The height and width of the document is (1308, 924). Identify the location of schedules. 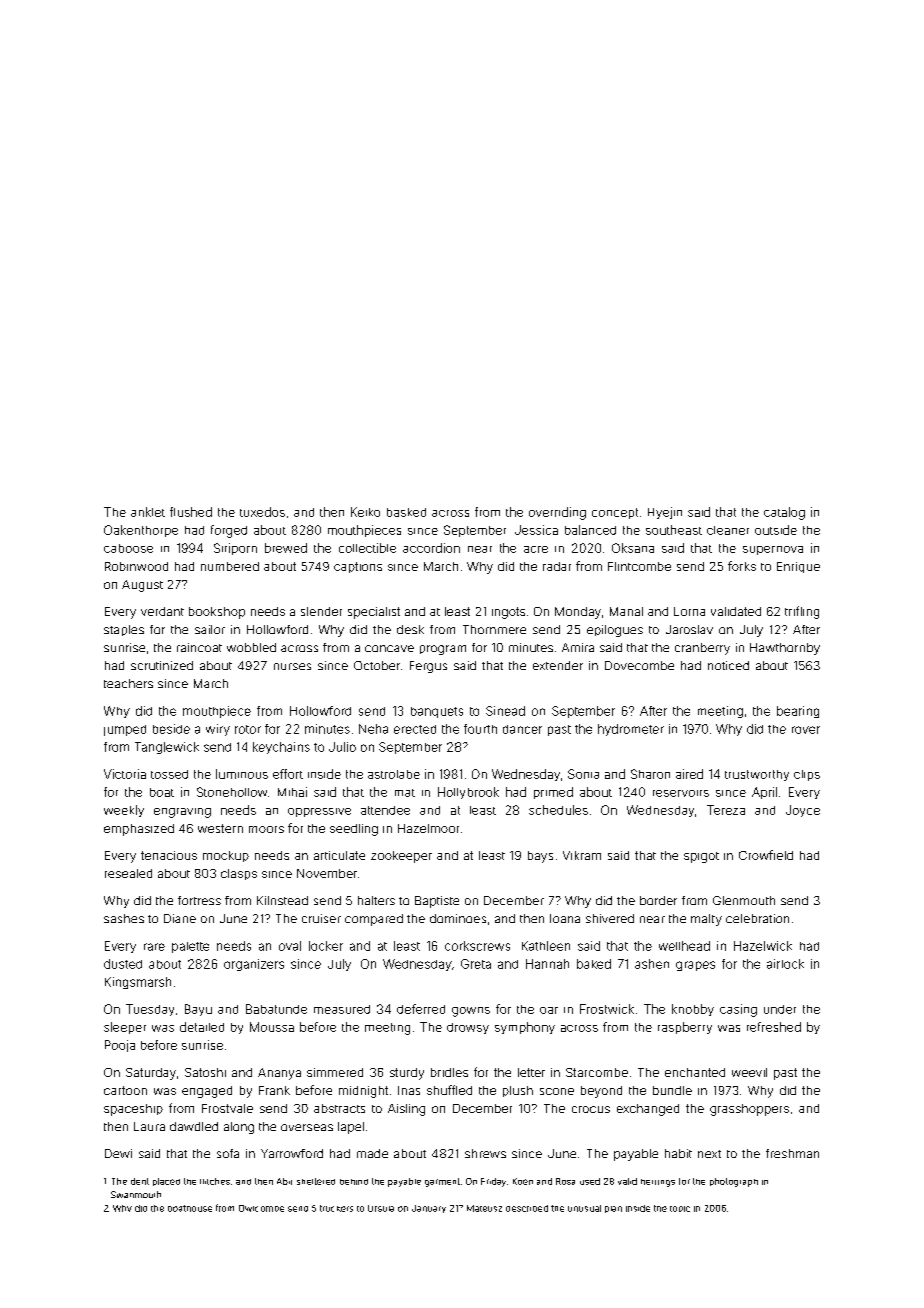
(558, 810).
